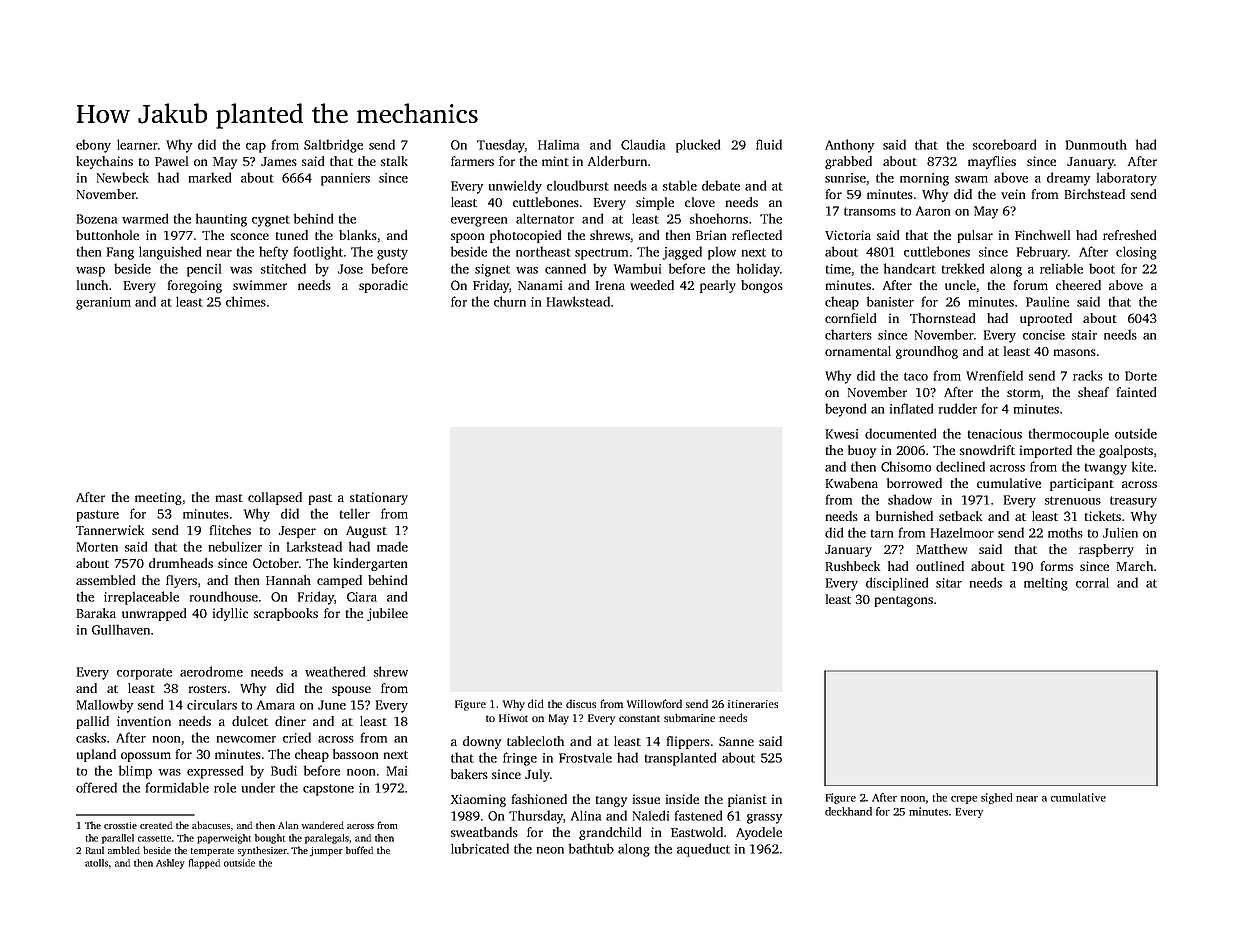  What do you see at coordinates (246, 301) in the image?
I see `chimes` at bounding box center [246, 301].
